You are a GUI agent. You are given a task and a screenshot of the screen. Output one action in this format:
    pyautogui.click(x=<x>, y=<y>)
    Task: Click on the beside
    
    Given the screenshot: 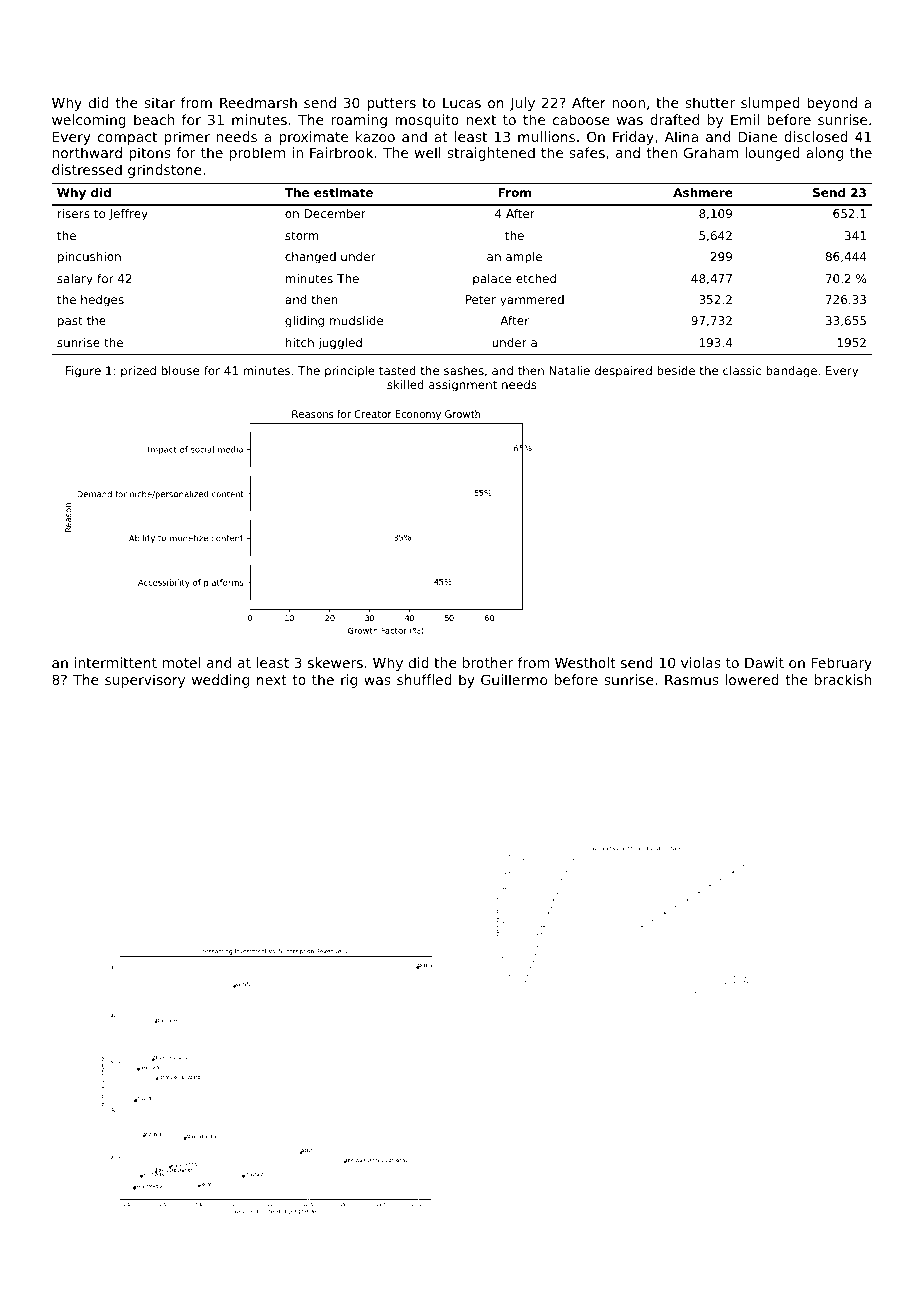 What is the action you would take?
    pyautogui.click(x=676, y=370)
